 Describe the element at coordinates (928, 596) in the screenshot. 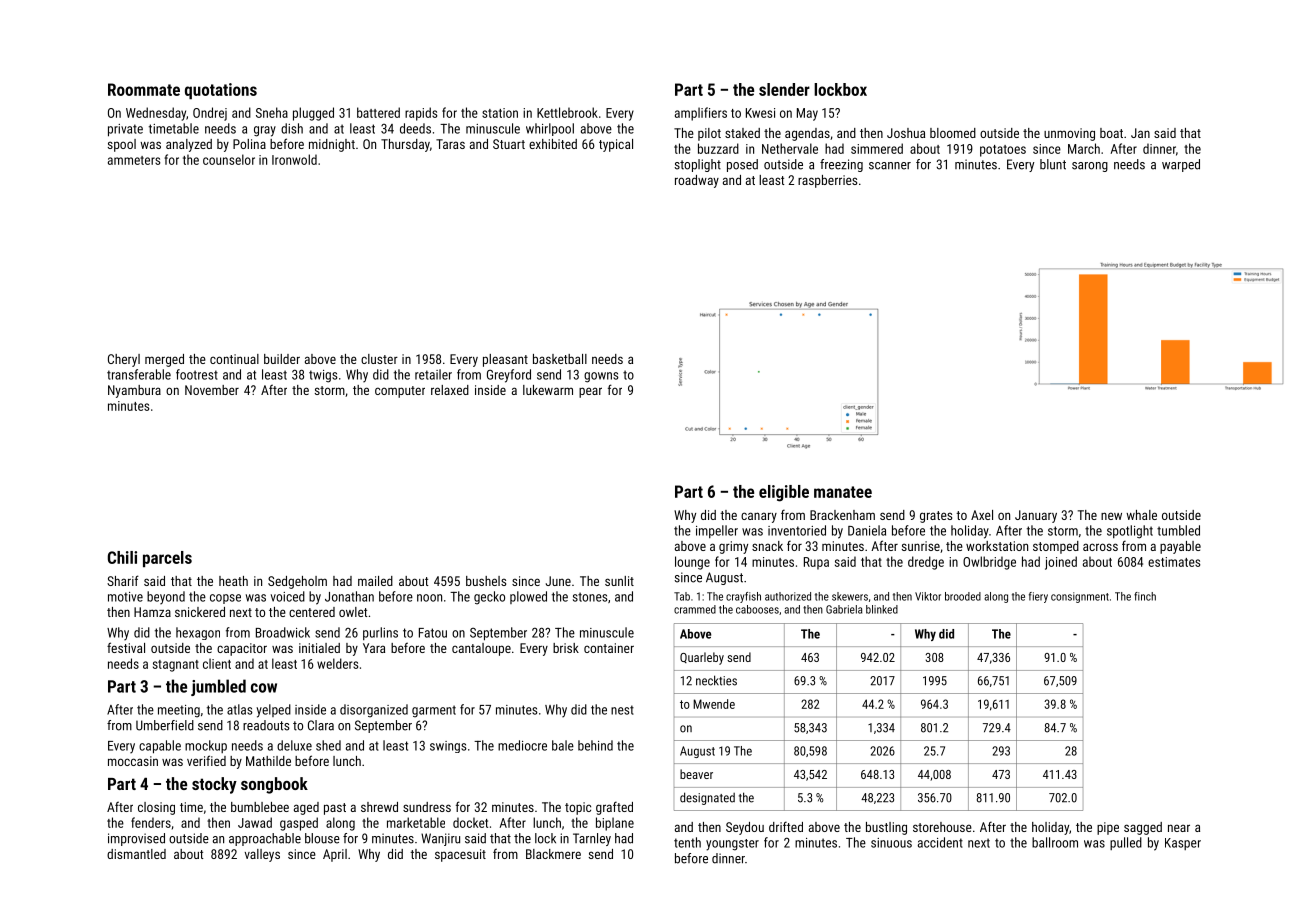

I see `Viktor` at that location.
